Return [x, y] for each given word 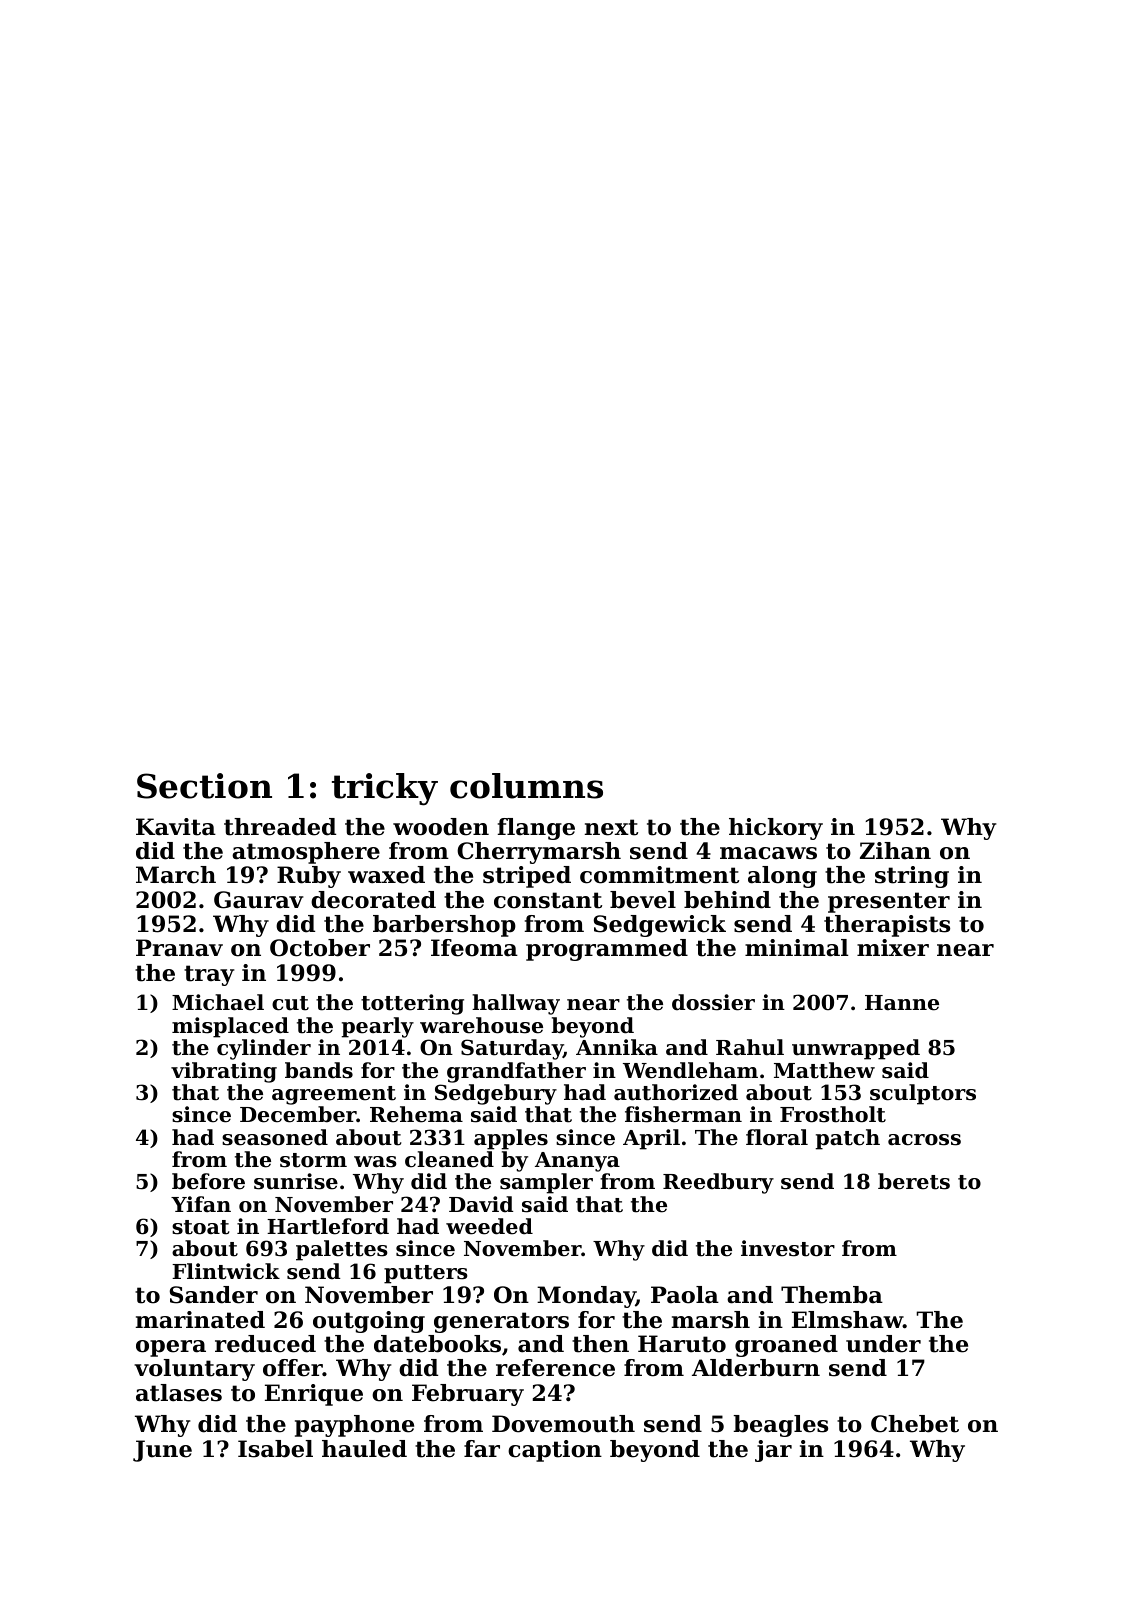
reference [555, 1368]
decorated [373, 900]
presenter [889, 902]
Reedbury [718, 1183]
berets [914, 1181]
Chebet [915, 1424]
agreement [334, 1095]
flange [536, 829]
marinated [200, 1320]
